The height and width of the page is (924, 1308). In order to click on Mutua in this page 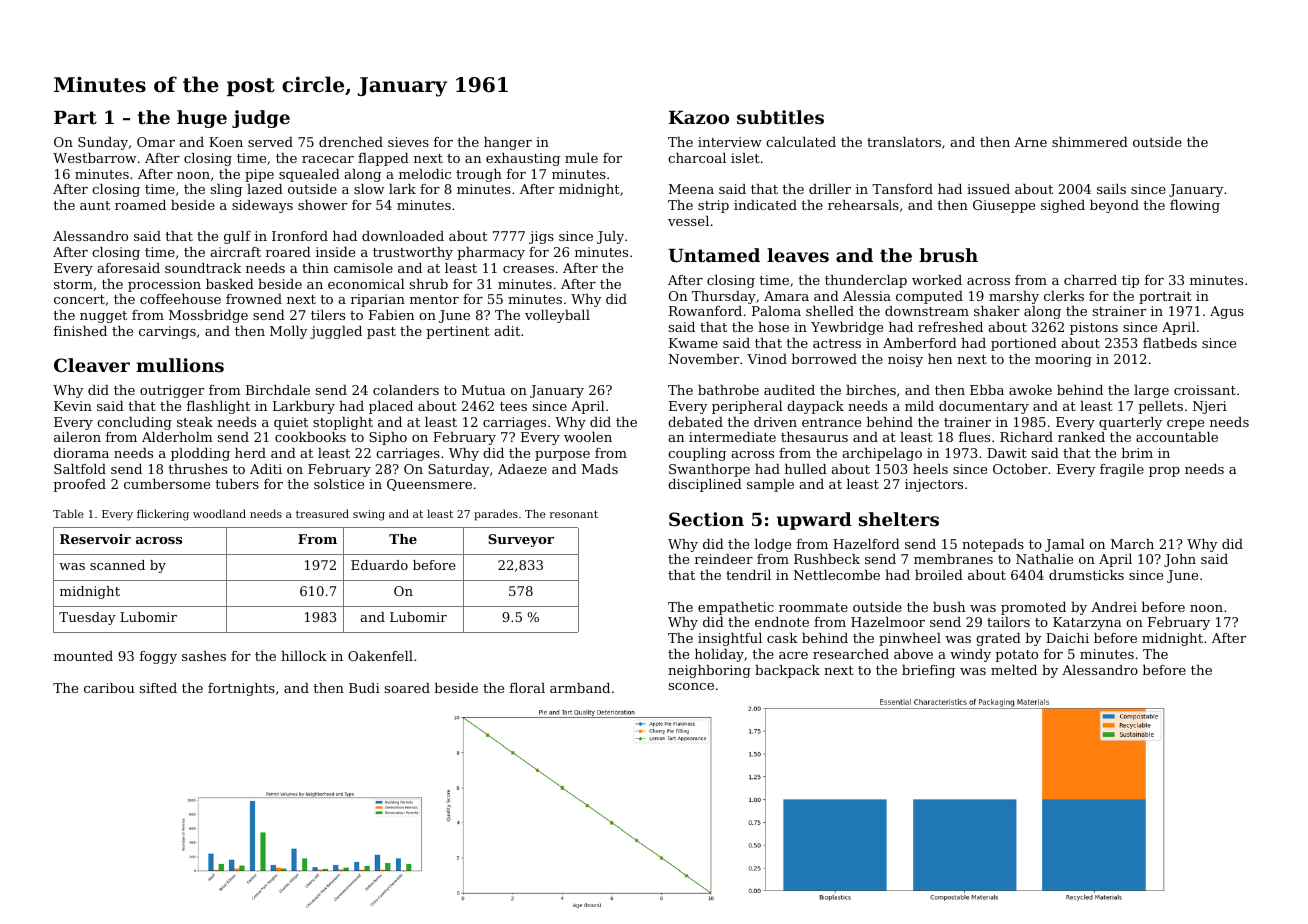, I will do `click(484, 390)`.
